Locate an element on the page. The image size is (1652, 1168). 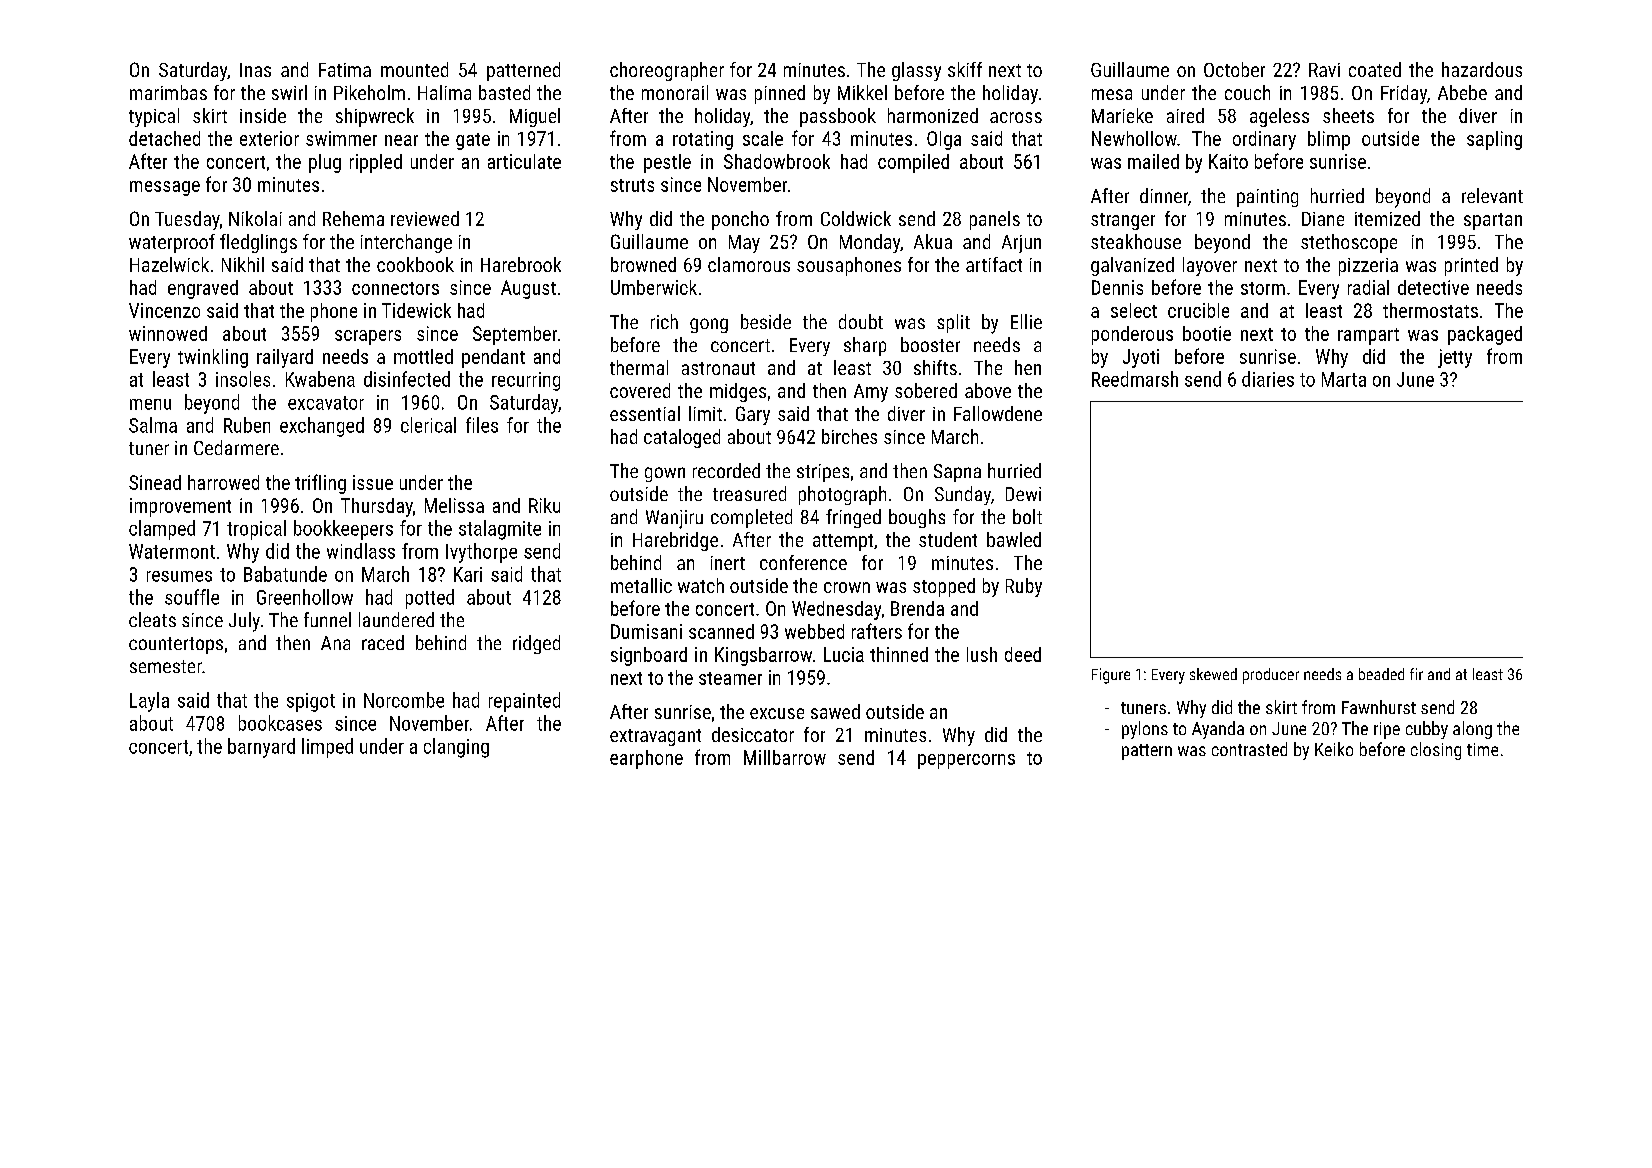
coated is located at coordinates (1375, 69).
